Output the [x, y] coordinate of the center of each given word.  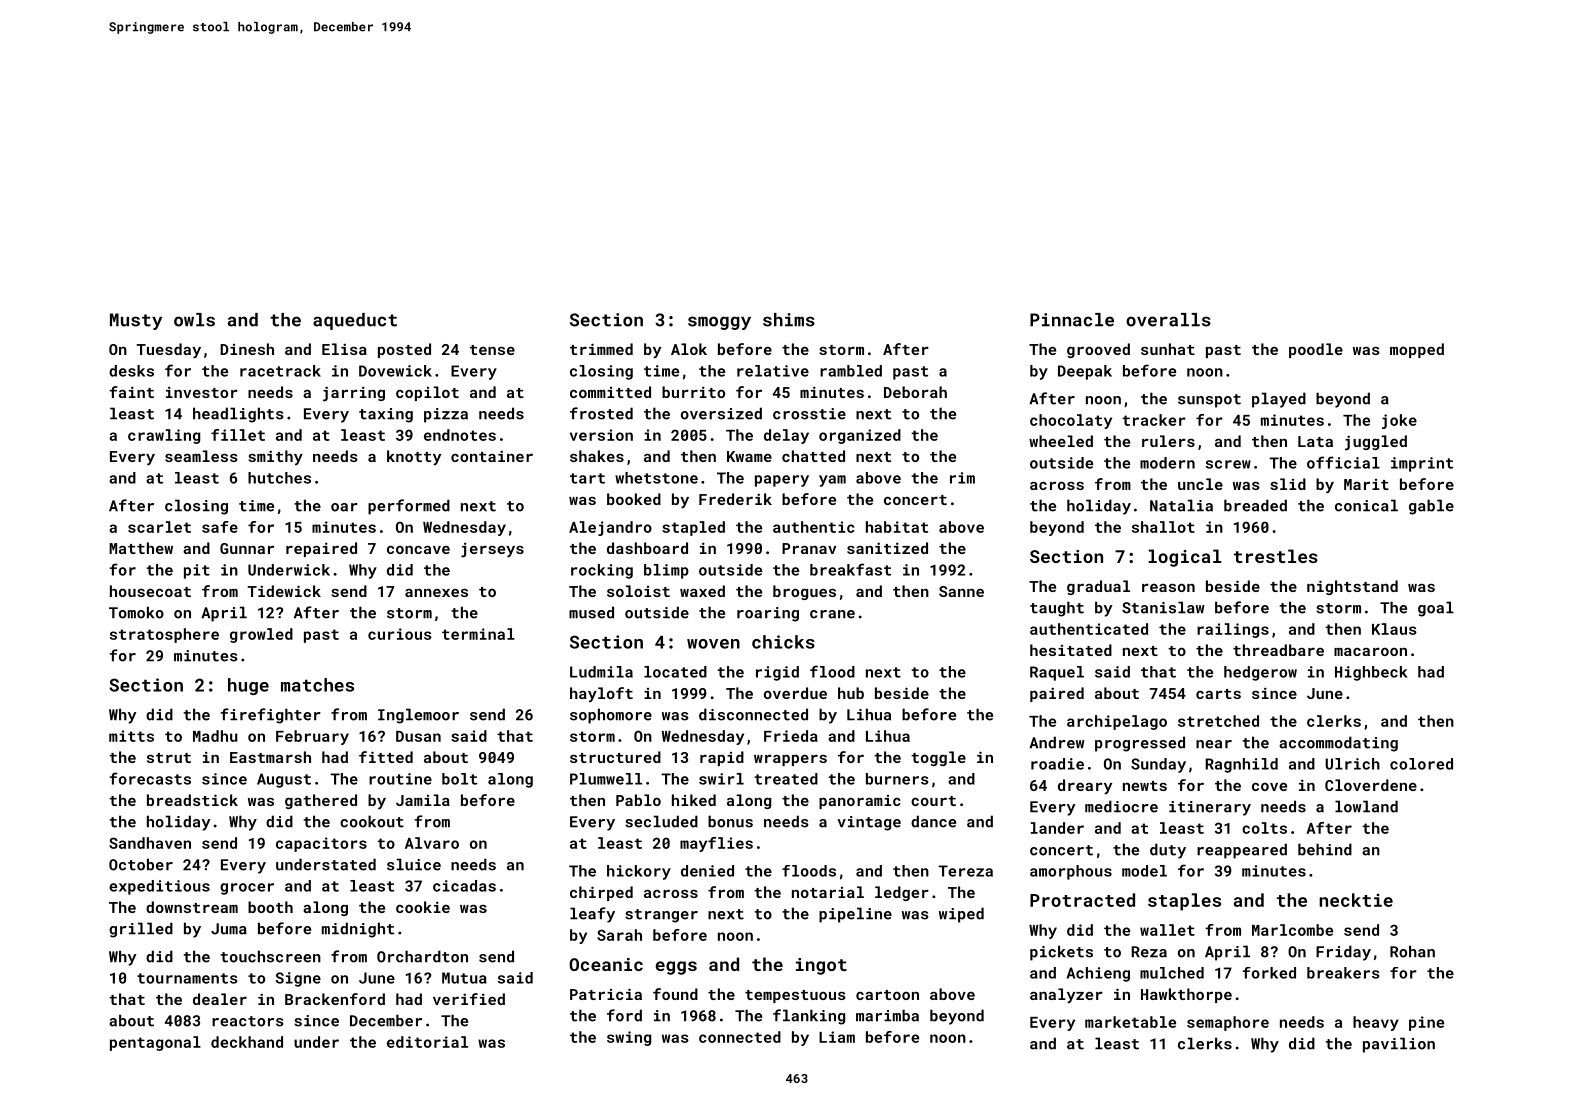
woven [713, 644]
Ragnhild [1241, 765]
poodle [1316, 350]
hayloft [601, 695]
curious [400, 634]
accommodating [1338, 744]
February [312, 737]
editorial [427, 1042]
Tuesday [168, 350]
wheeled [1061, 441]
